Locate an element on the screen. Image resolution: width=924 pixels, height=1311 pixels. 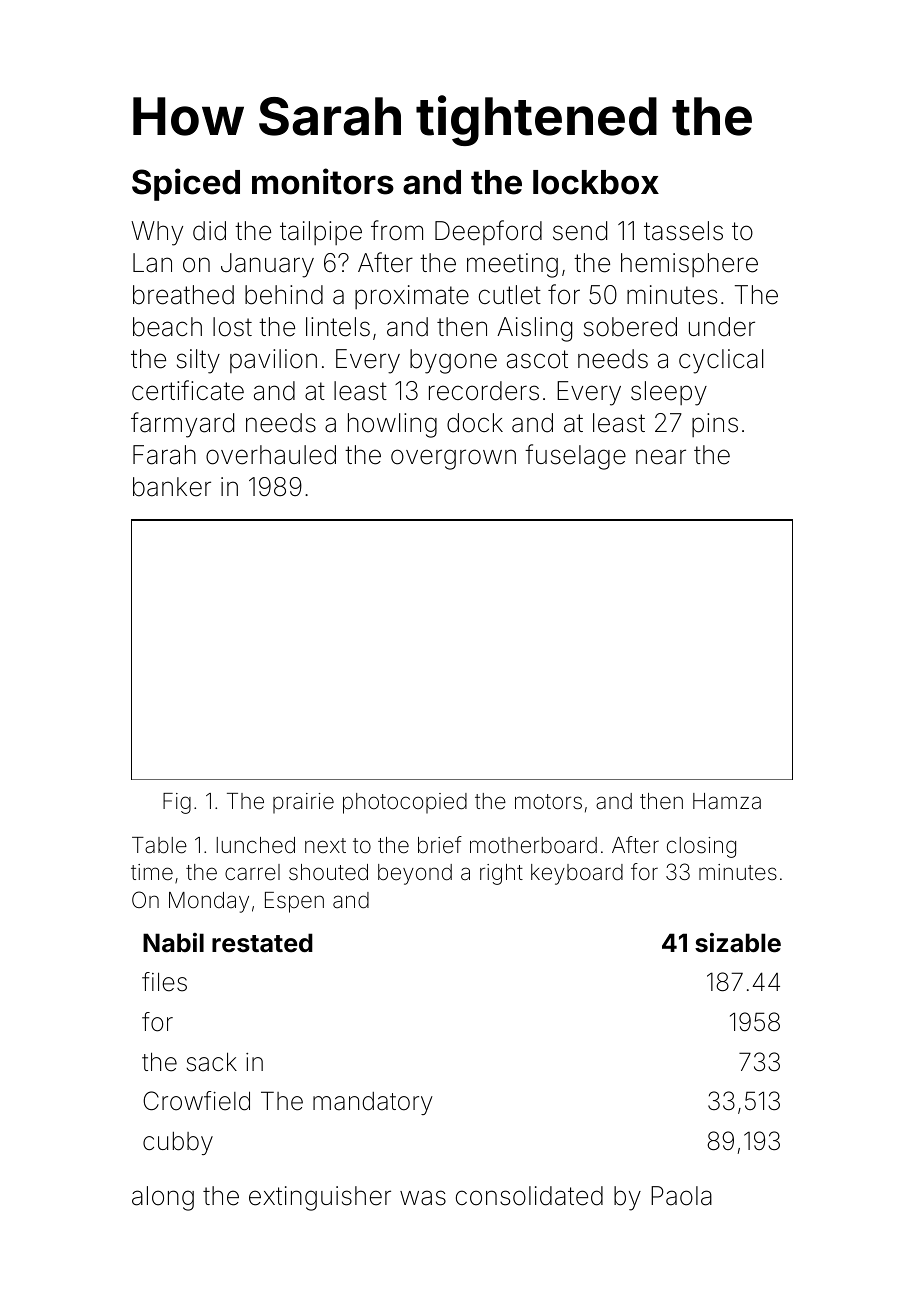
monitors is located at coordinates (323, 181).
